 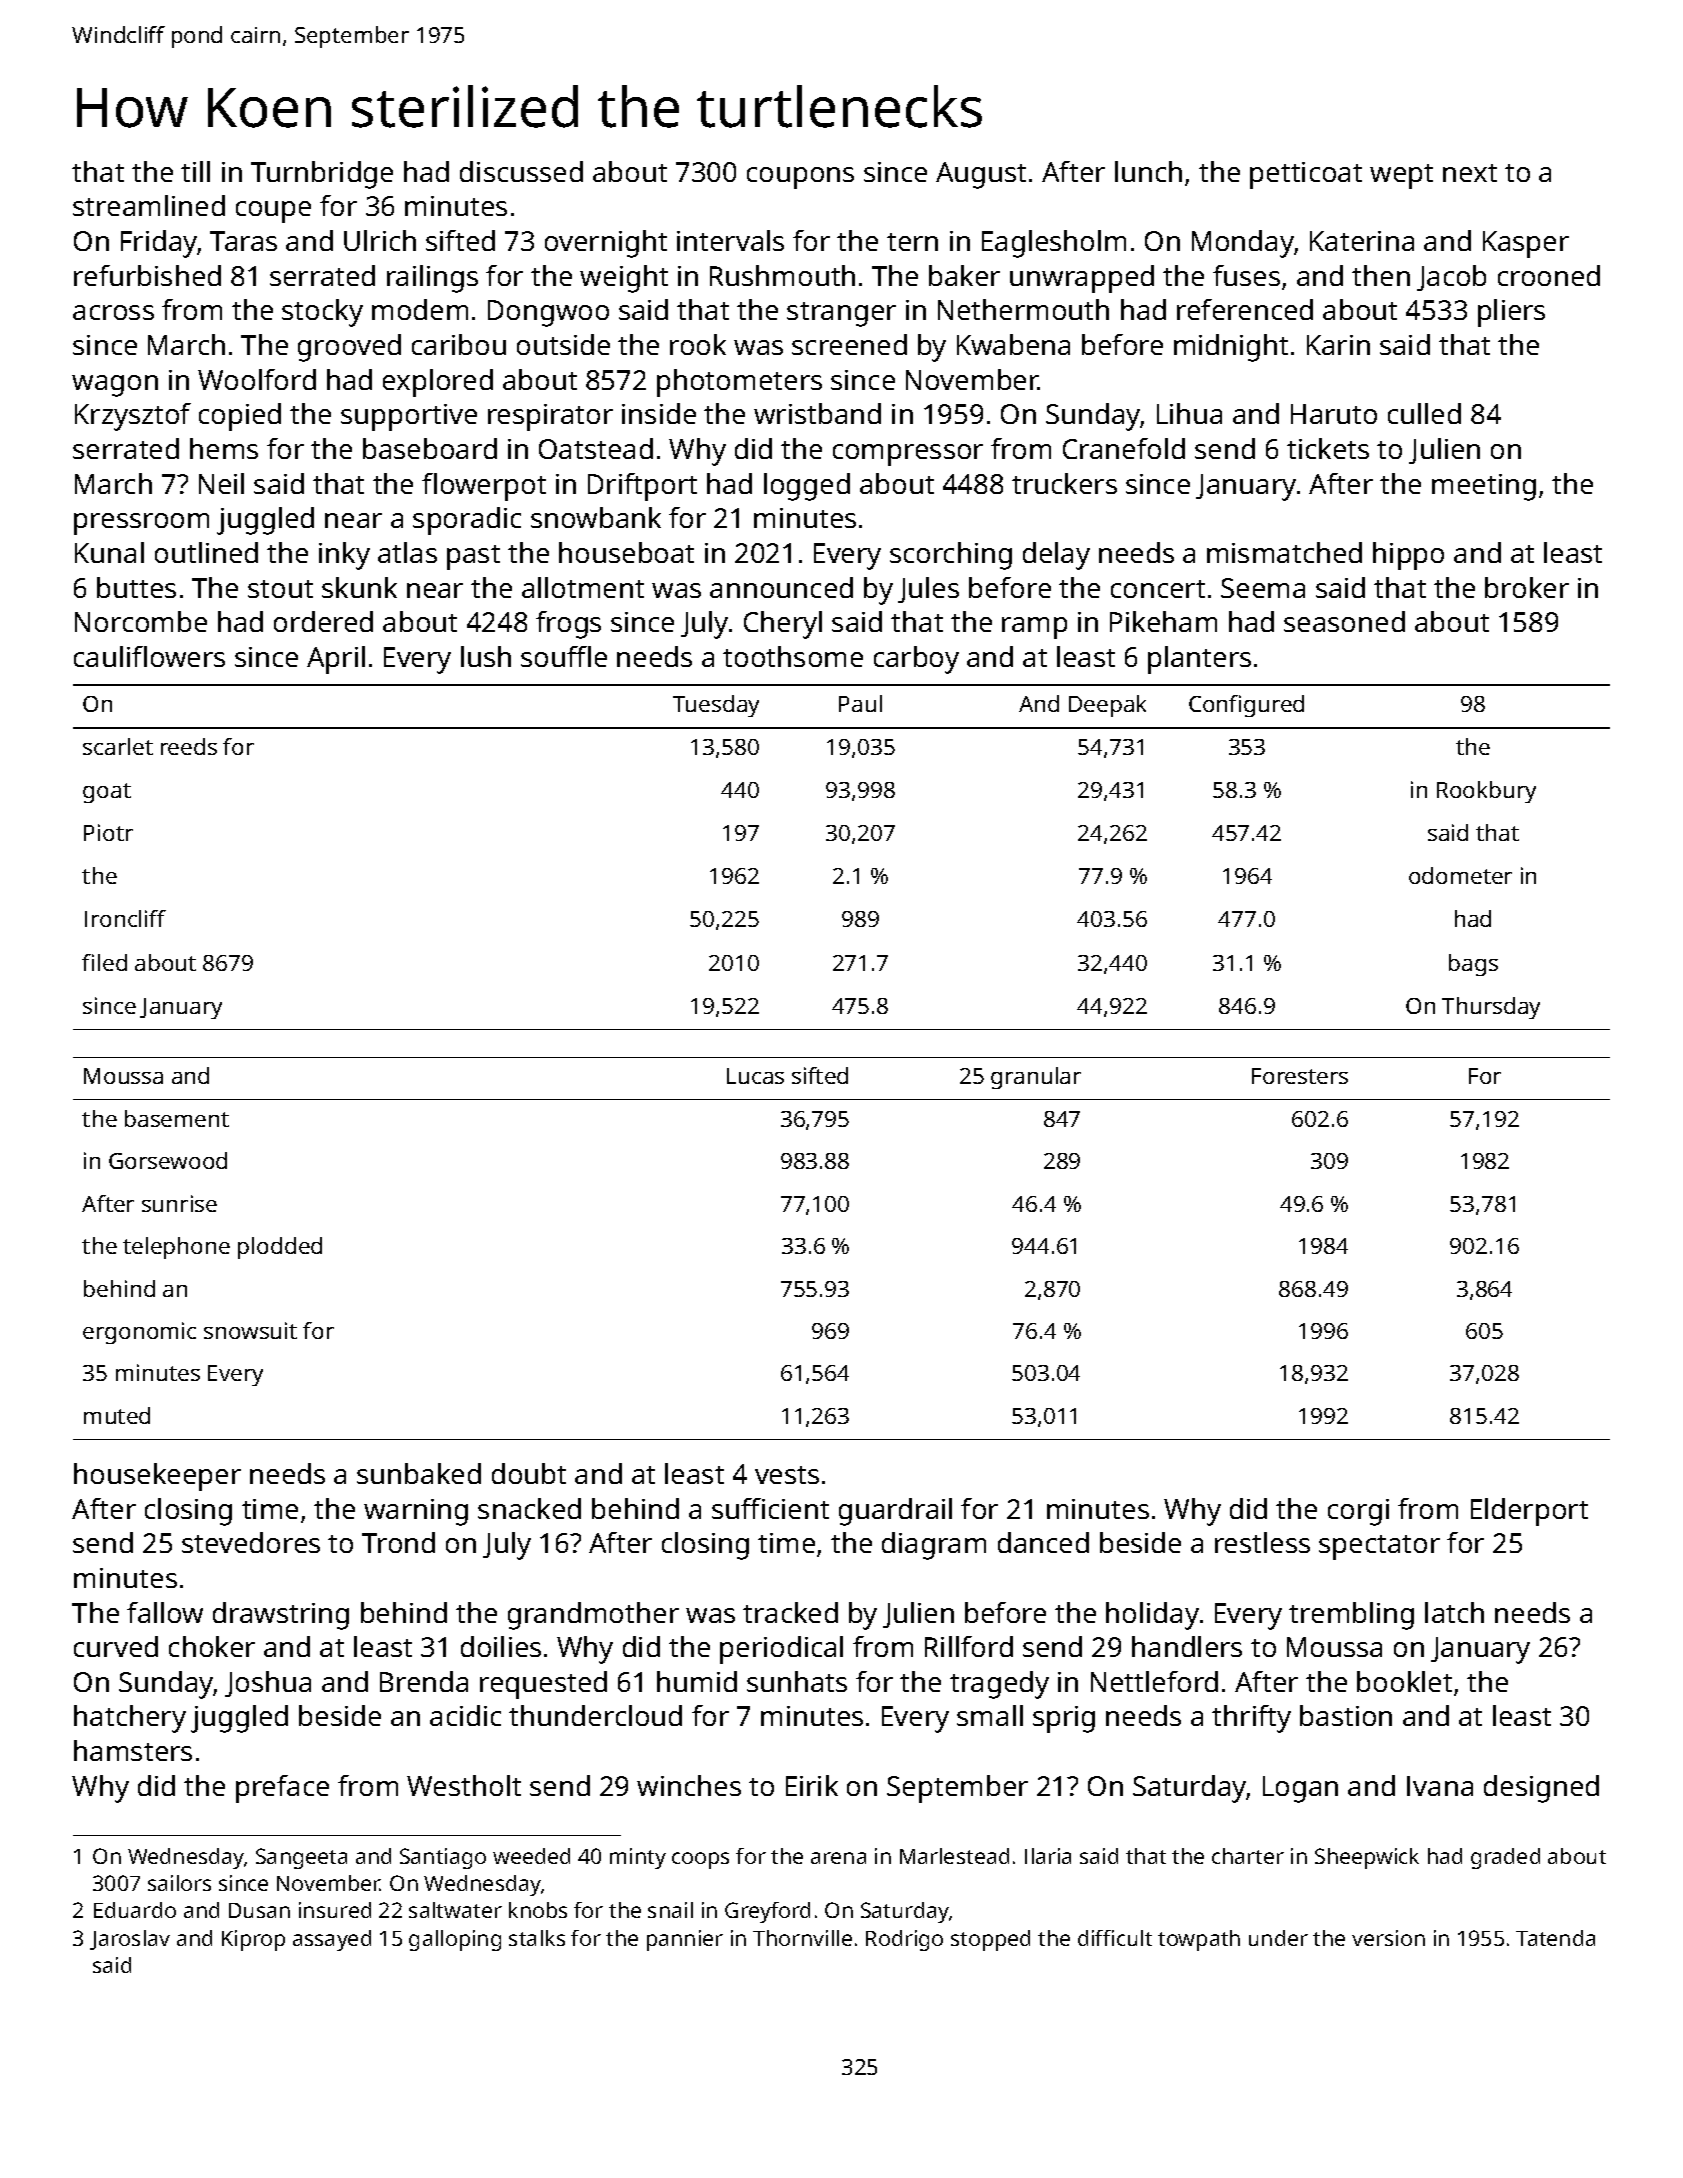 I want to click on Elderport, so click(x=1529, y=1512).
